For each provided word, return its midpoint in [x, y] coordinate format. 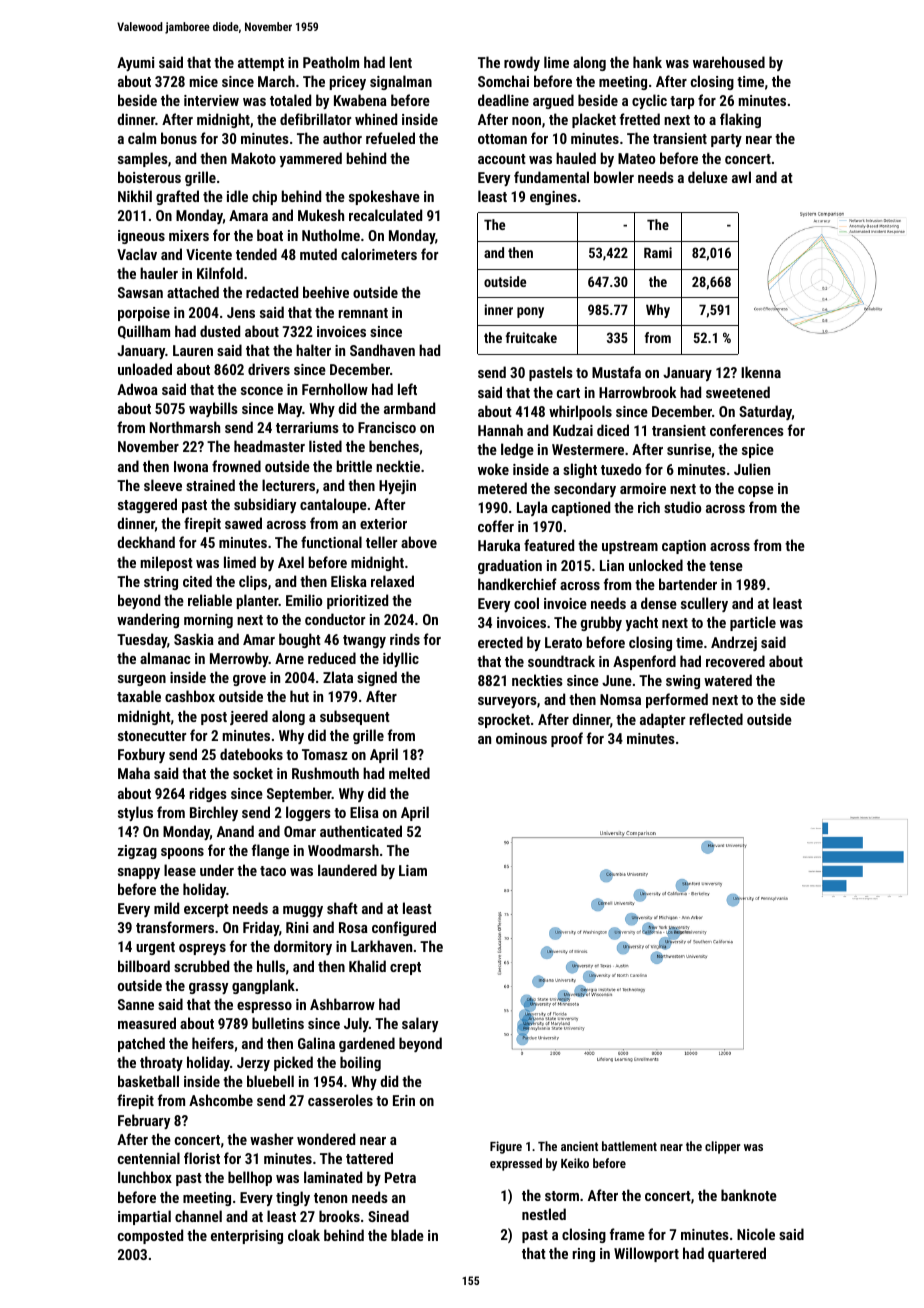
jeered [249, 717]
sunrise [689, 449]
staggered [147, 505]
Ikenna [761, 372]
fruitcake [531, 337]
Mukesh [321, 215]
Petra [400, 1177]
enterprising [247, 1237]
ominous [521, 738]
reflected [716, 719]
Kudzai [573, 430]
